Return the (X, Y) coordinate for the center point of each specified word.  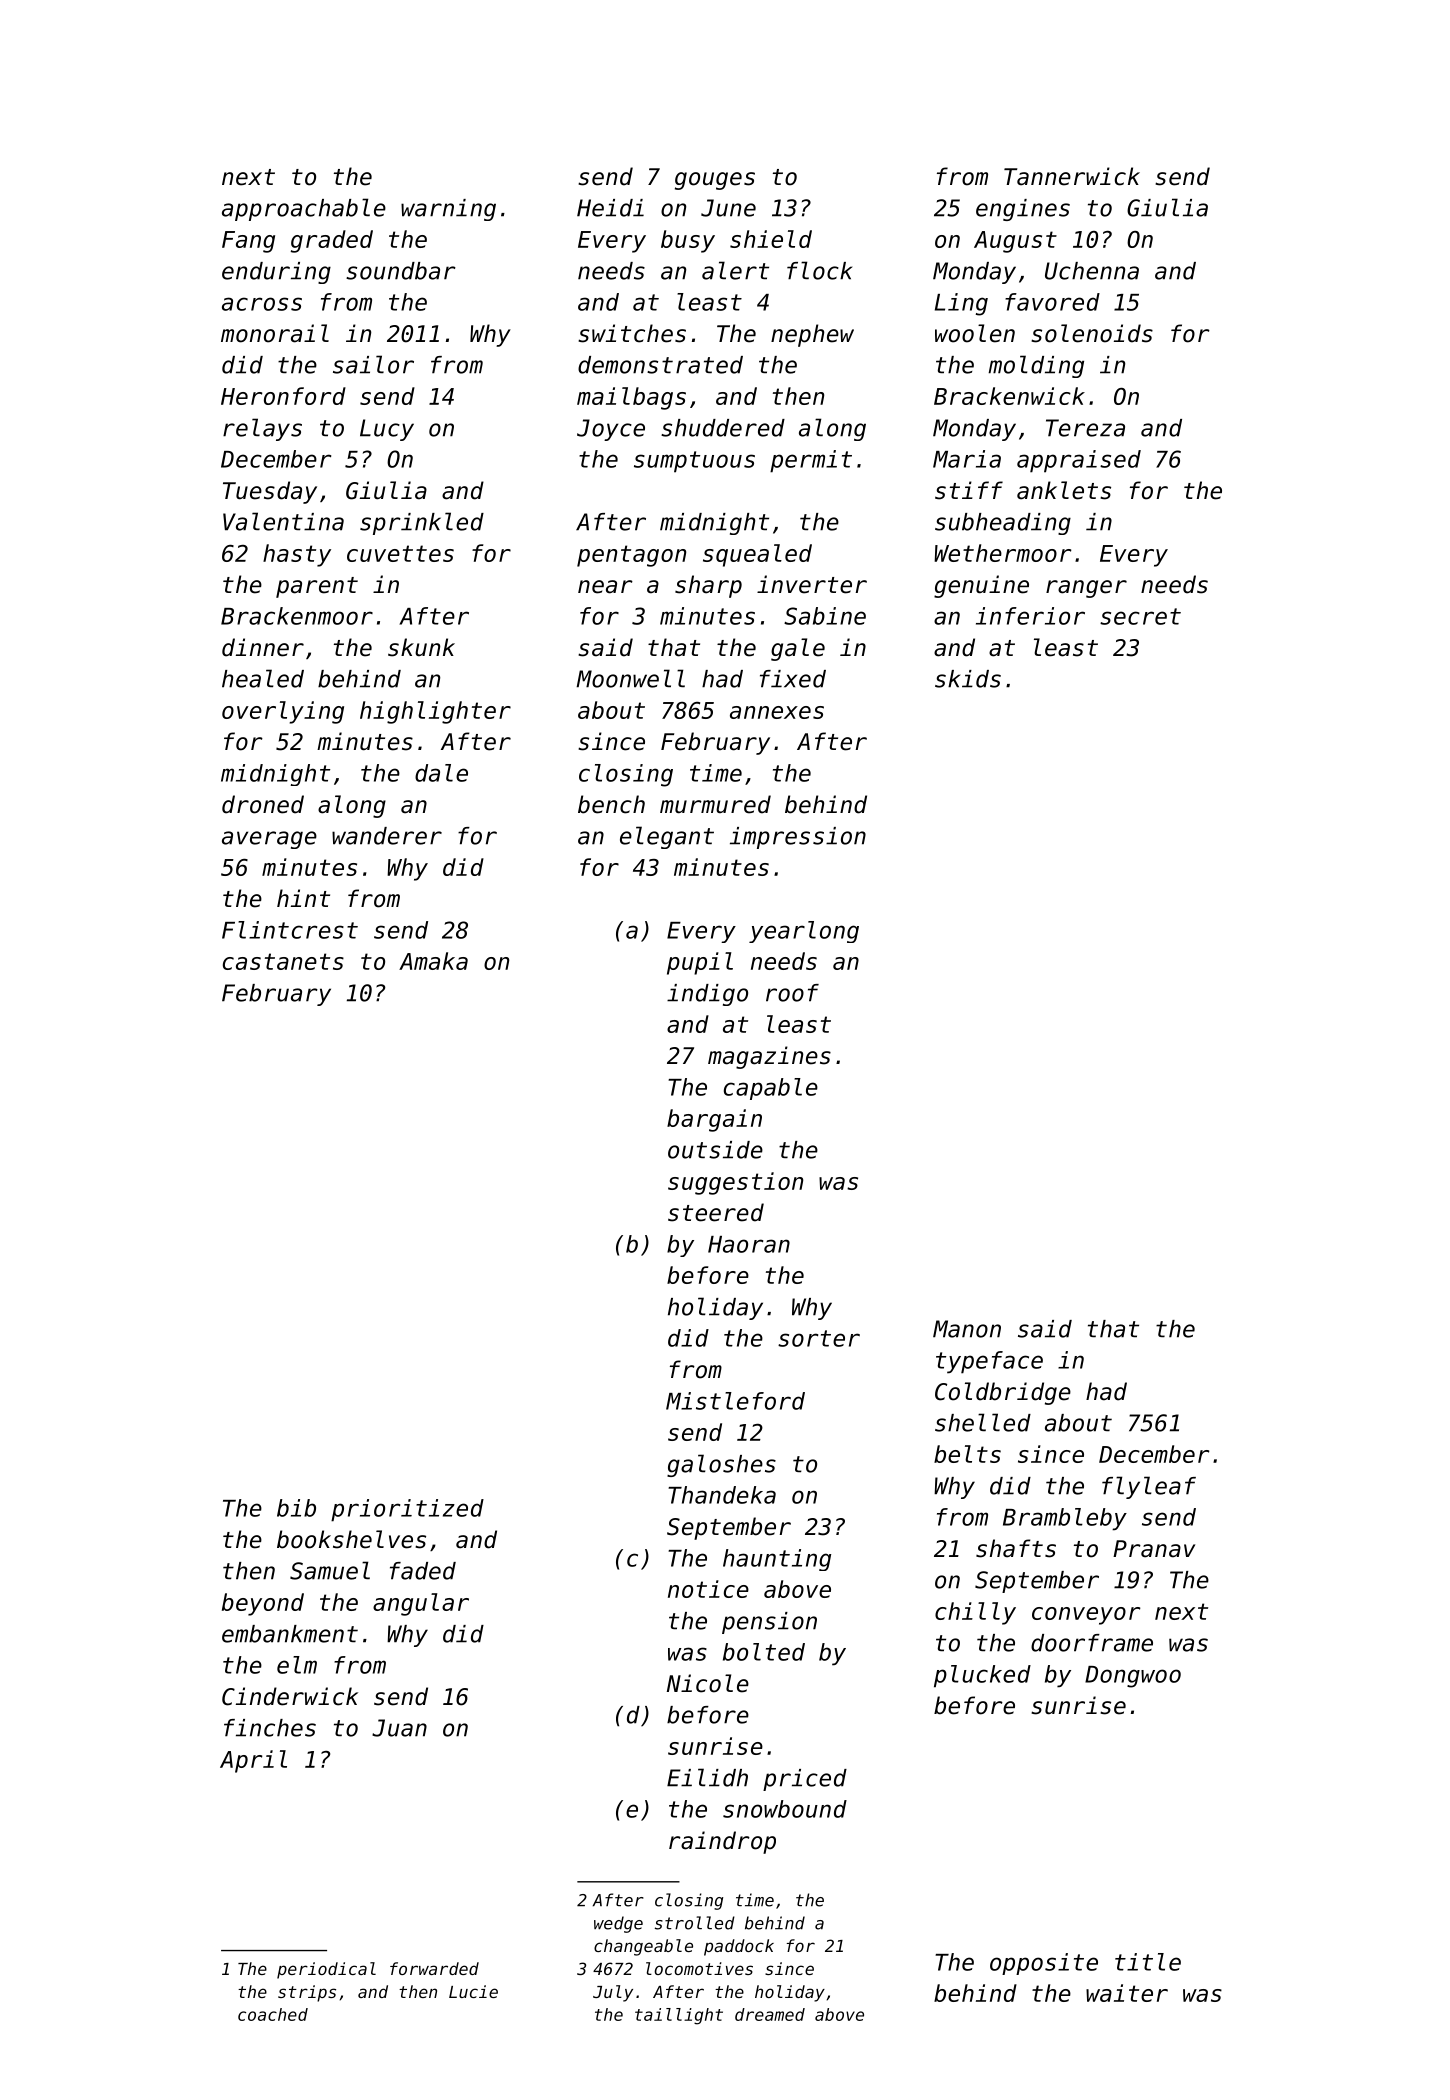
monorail (275, 333)
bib (296, 1508)
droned (263, 804)
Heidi (610, 208)
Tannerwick (1072, 176)
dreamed (770, 2014)
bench (611, 804)
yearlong (804, 932)
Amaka (433, 961)
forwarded (434, 1968)
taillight (679, 2016)
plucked (982, 1676)
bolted (764, 1652)
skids (968, 679)
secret (1140, 616)
